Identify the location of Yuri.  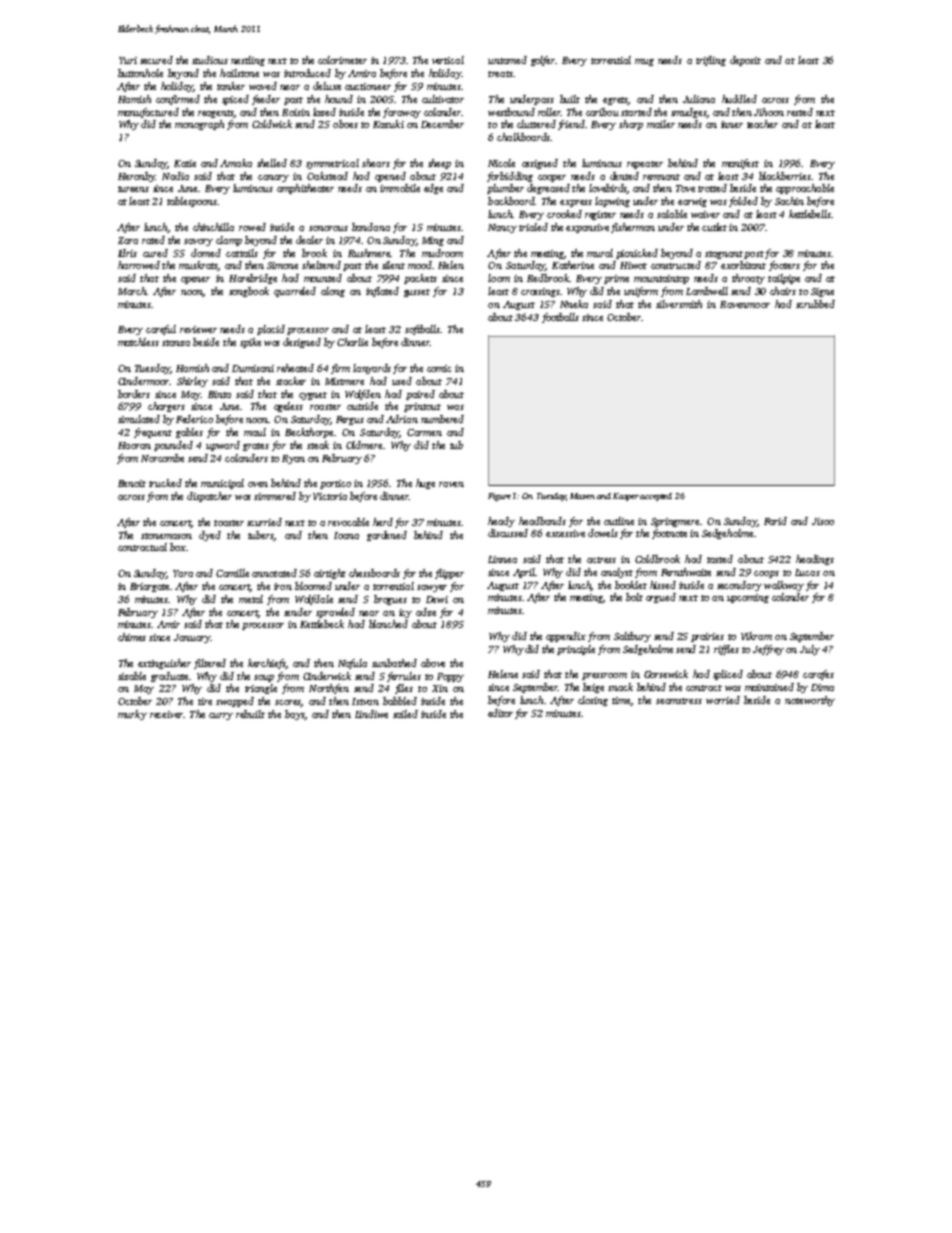
(128, 60).
